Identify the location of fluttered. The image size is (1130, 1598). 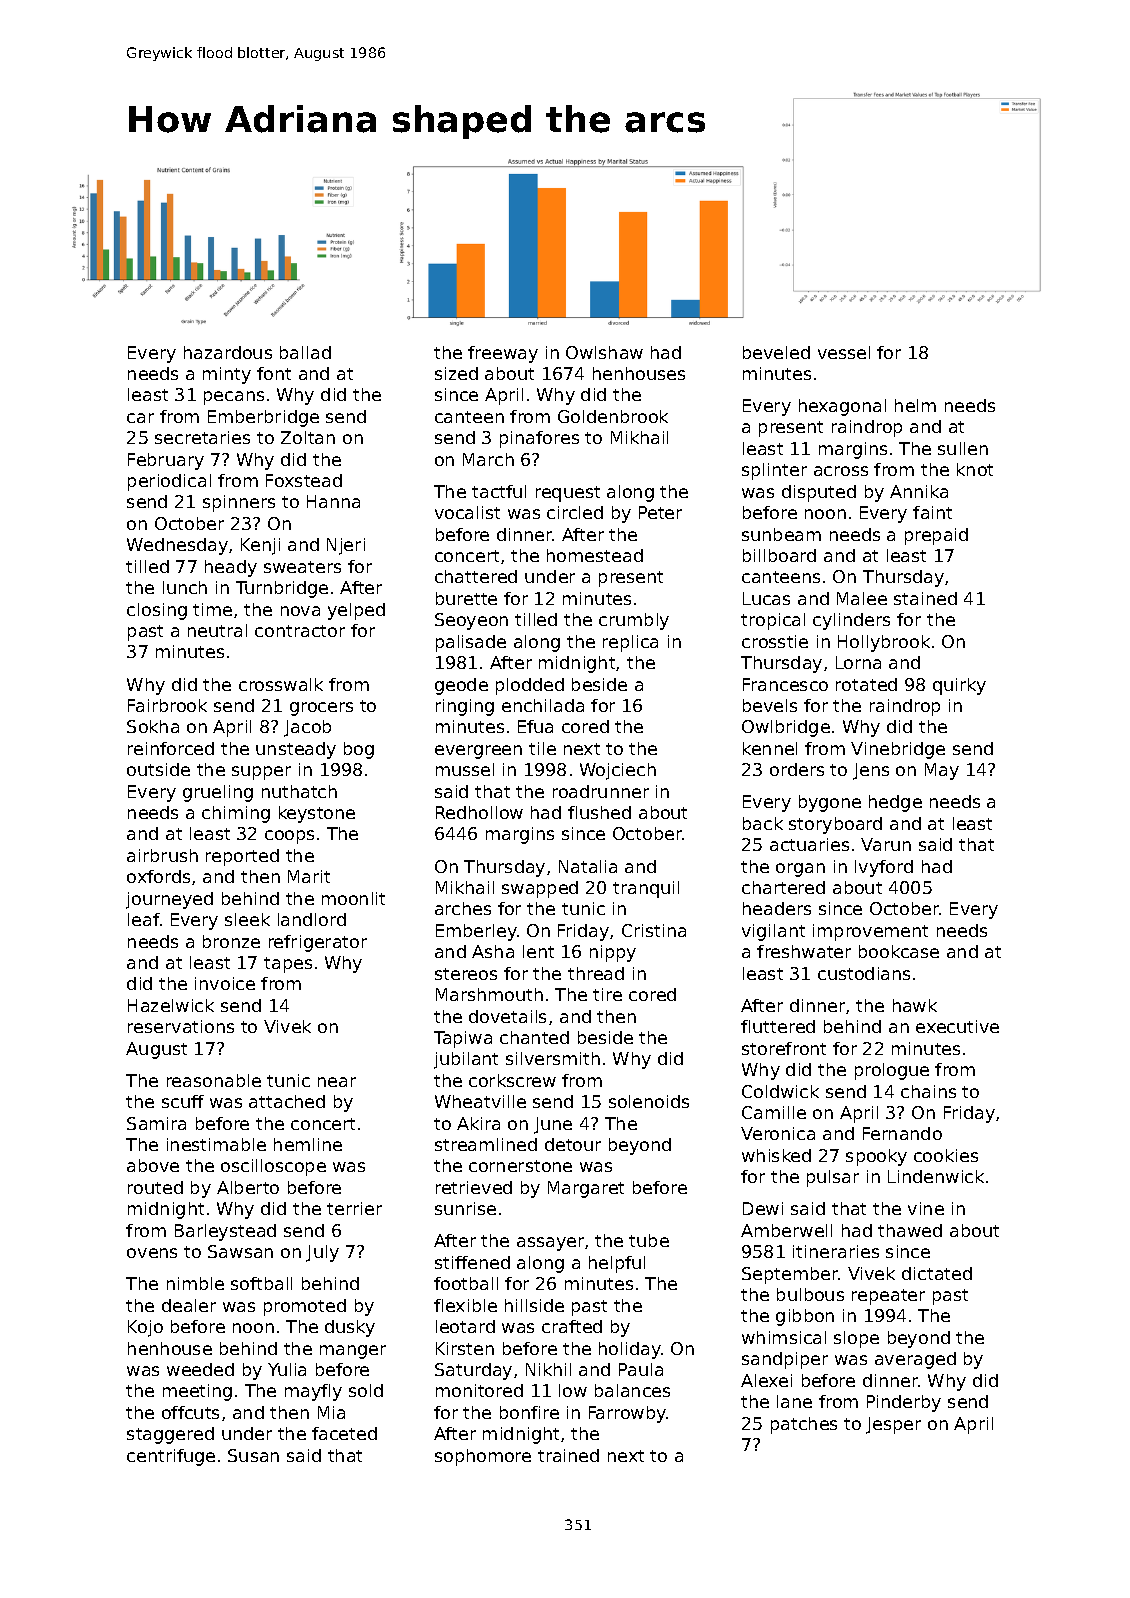
(778, 1026).
